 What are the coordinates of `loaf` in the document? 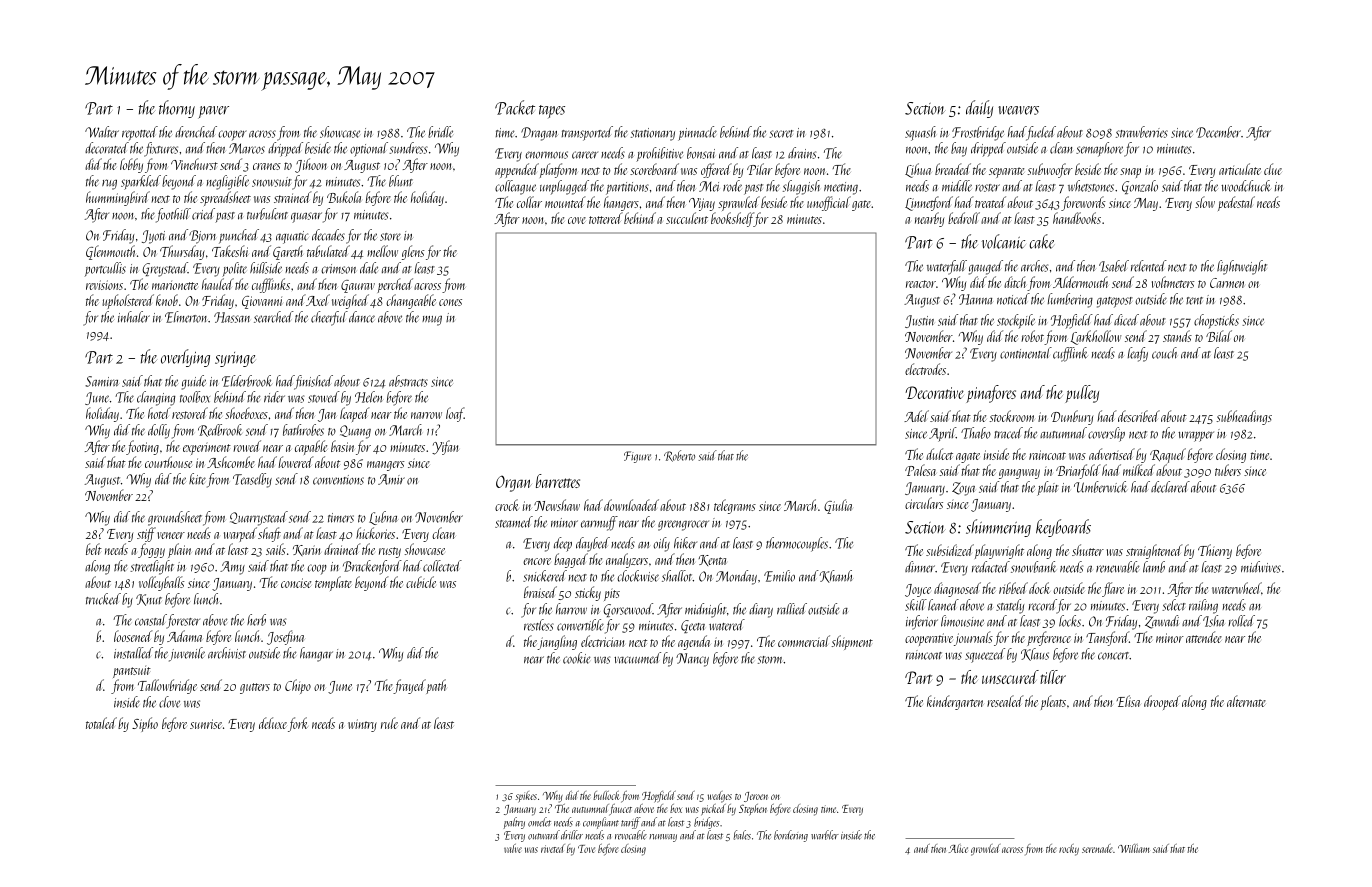 It's located at (455, 414).
